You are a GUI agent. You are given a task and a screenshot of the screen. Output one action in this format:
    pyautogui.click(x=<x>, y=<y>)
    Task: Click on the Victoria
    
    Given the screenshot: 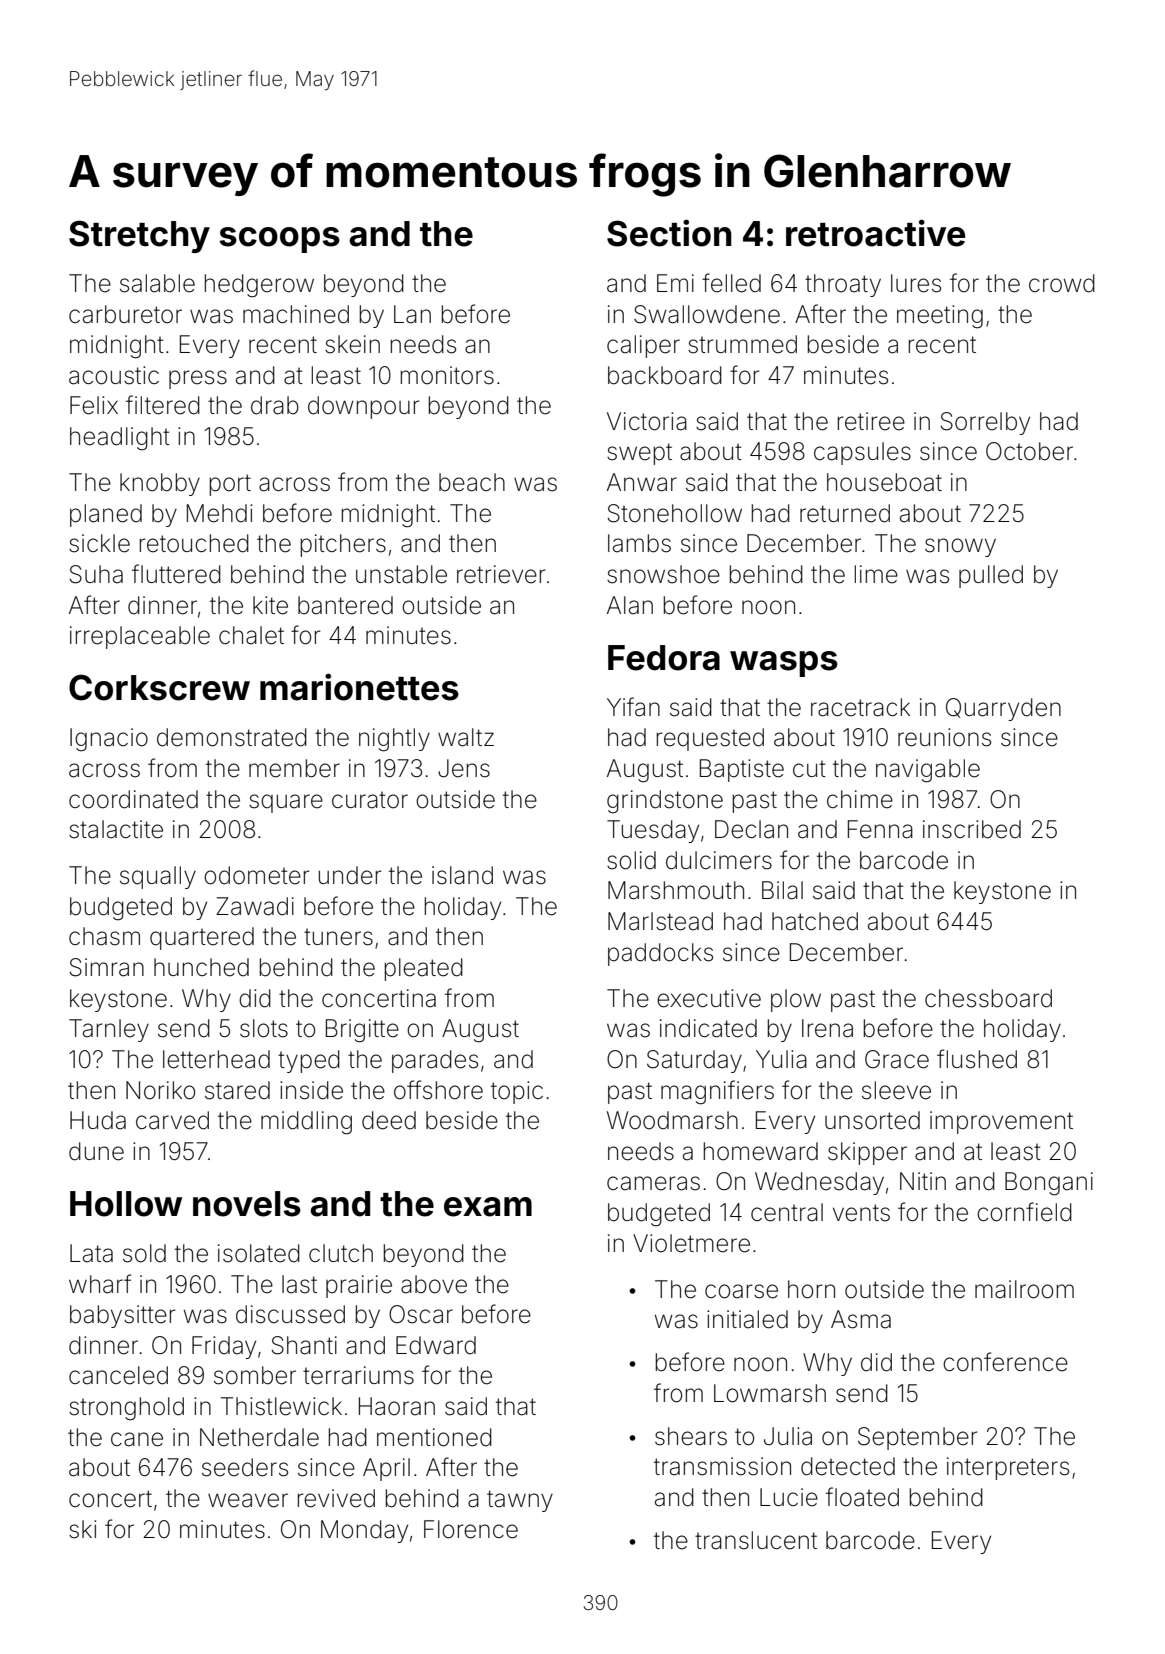 What is the action you would take?
    pyautogui.click(x=647, y=421)
